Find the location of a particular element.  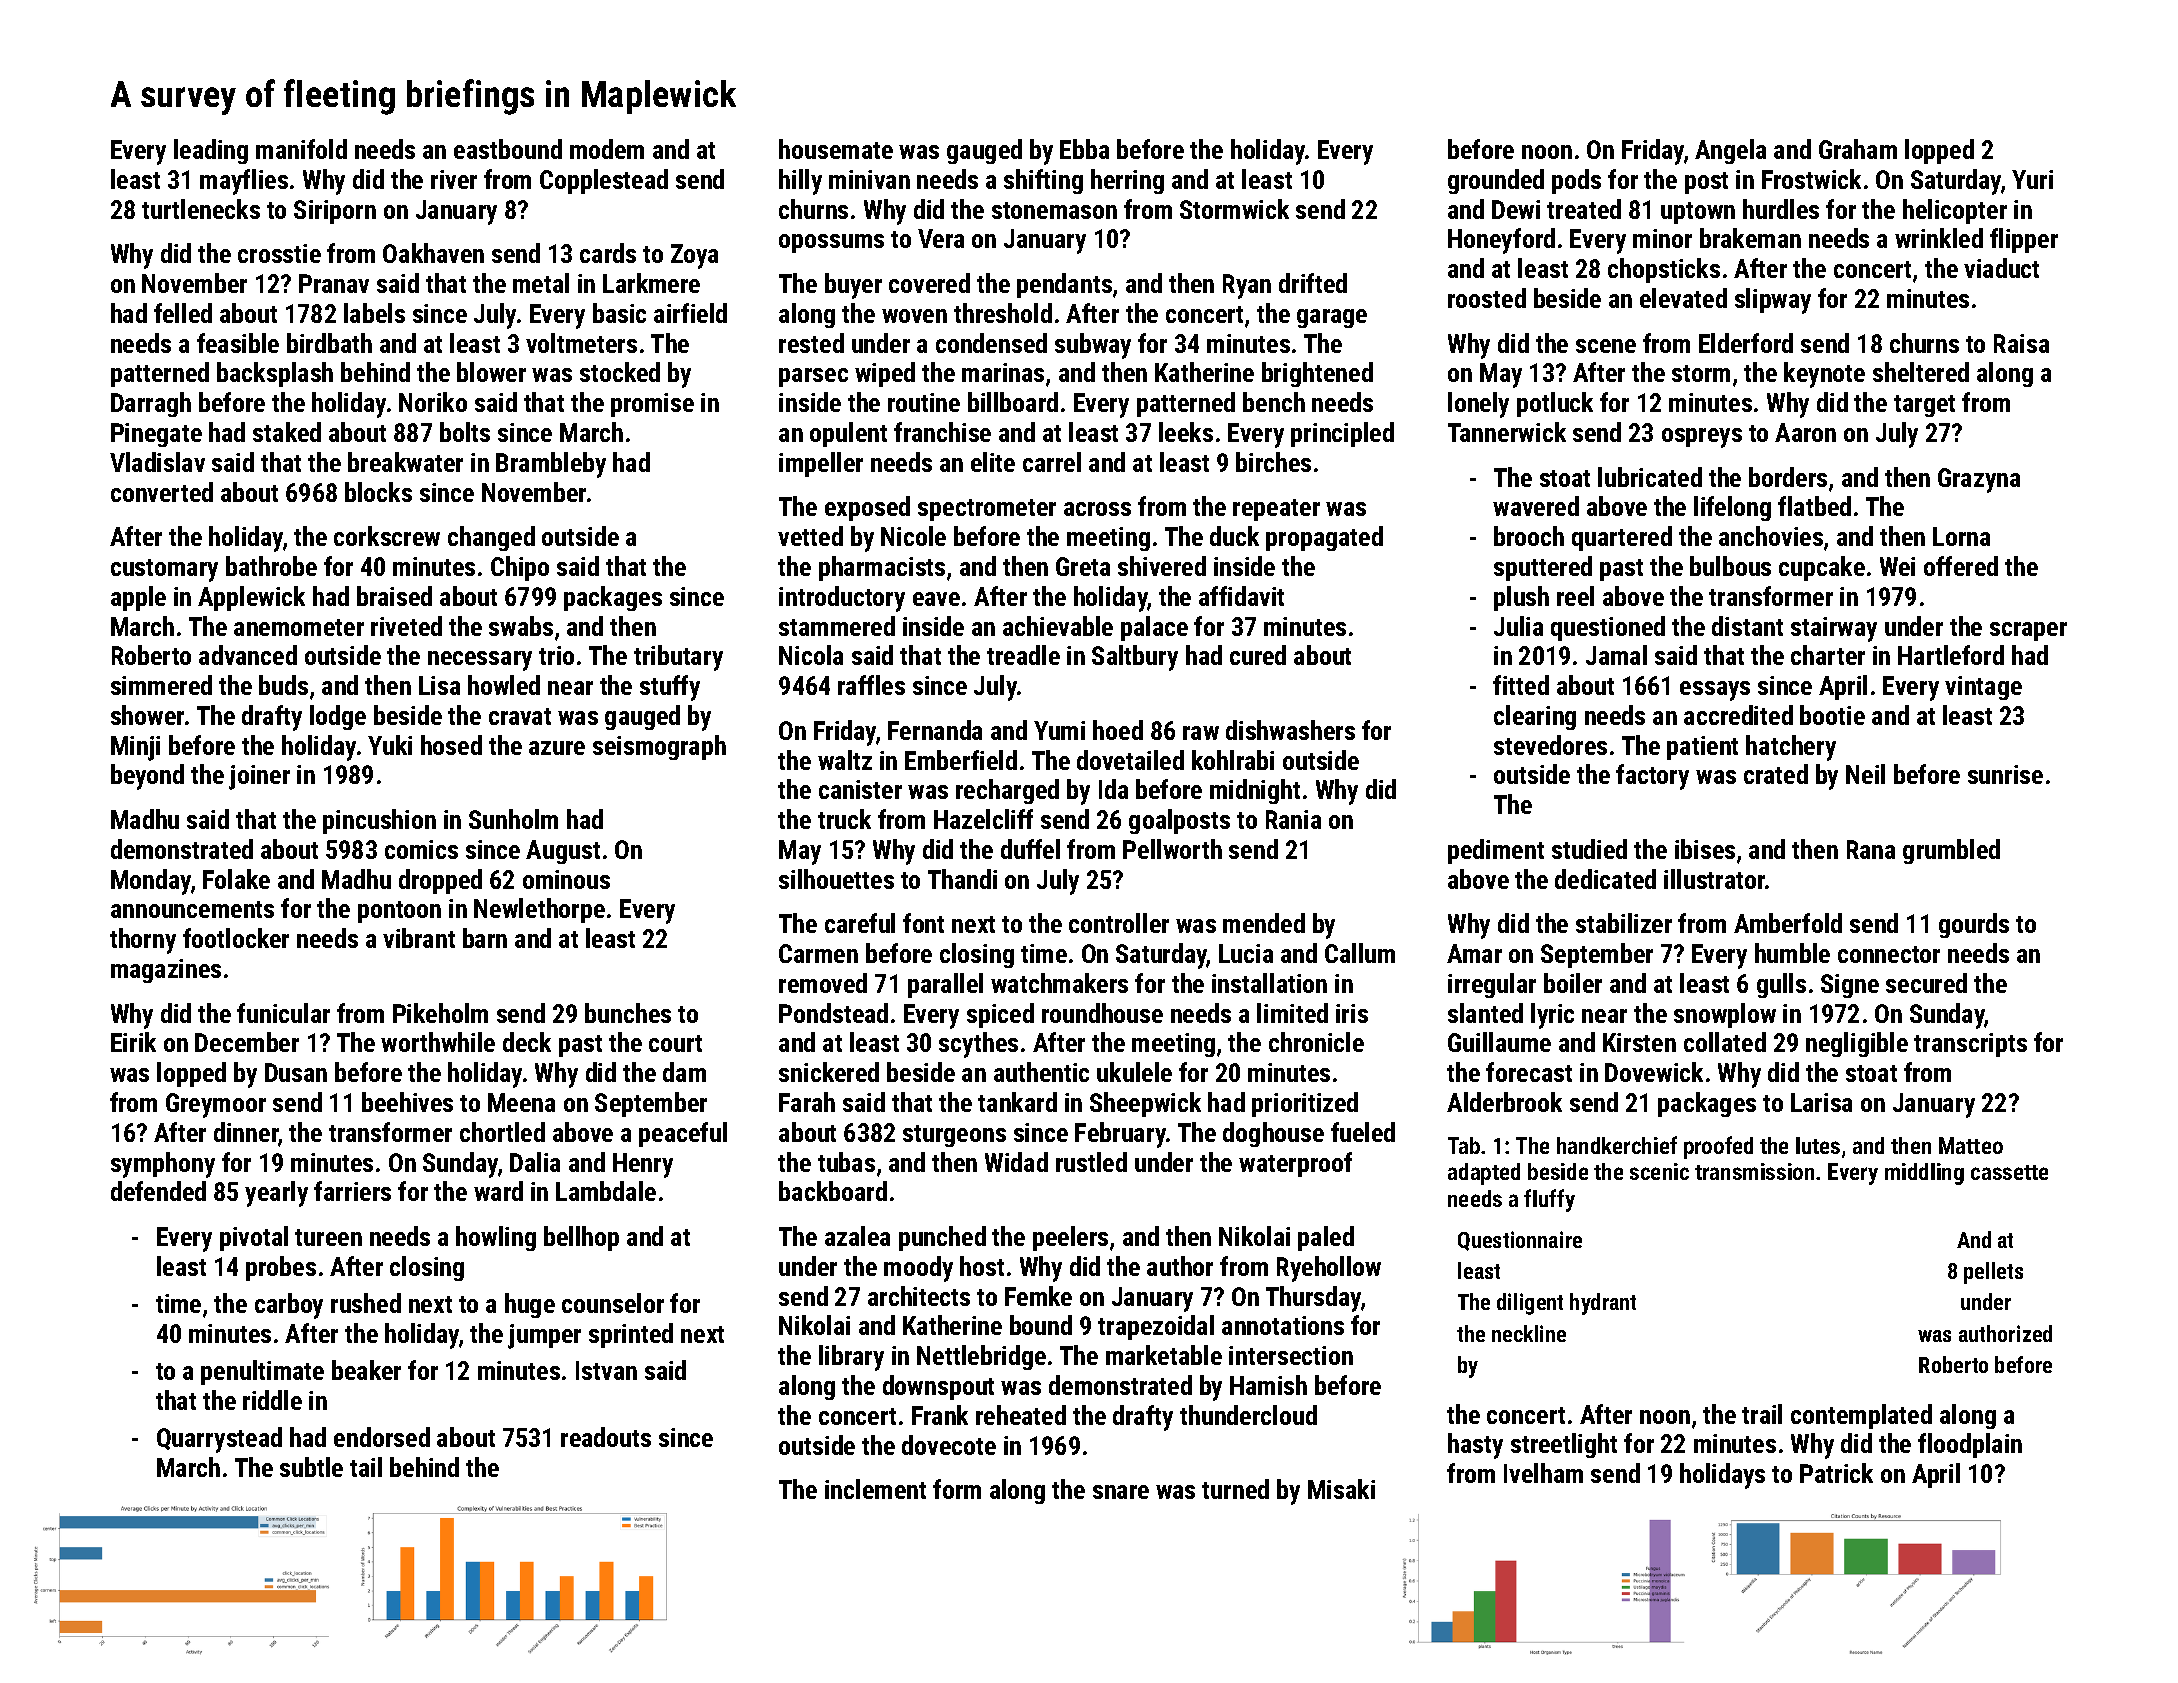

Eirik is located at coordinates (133, 1042).
